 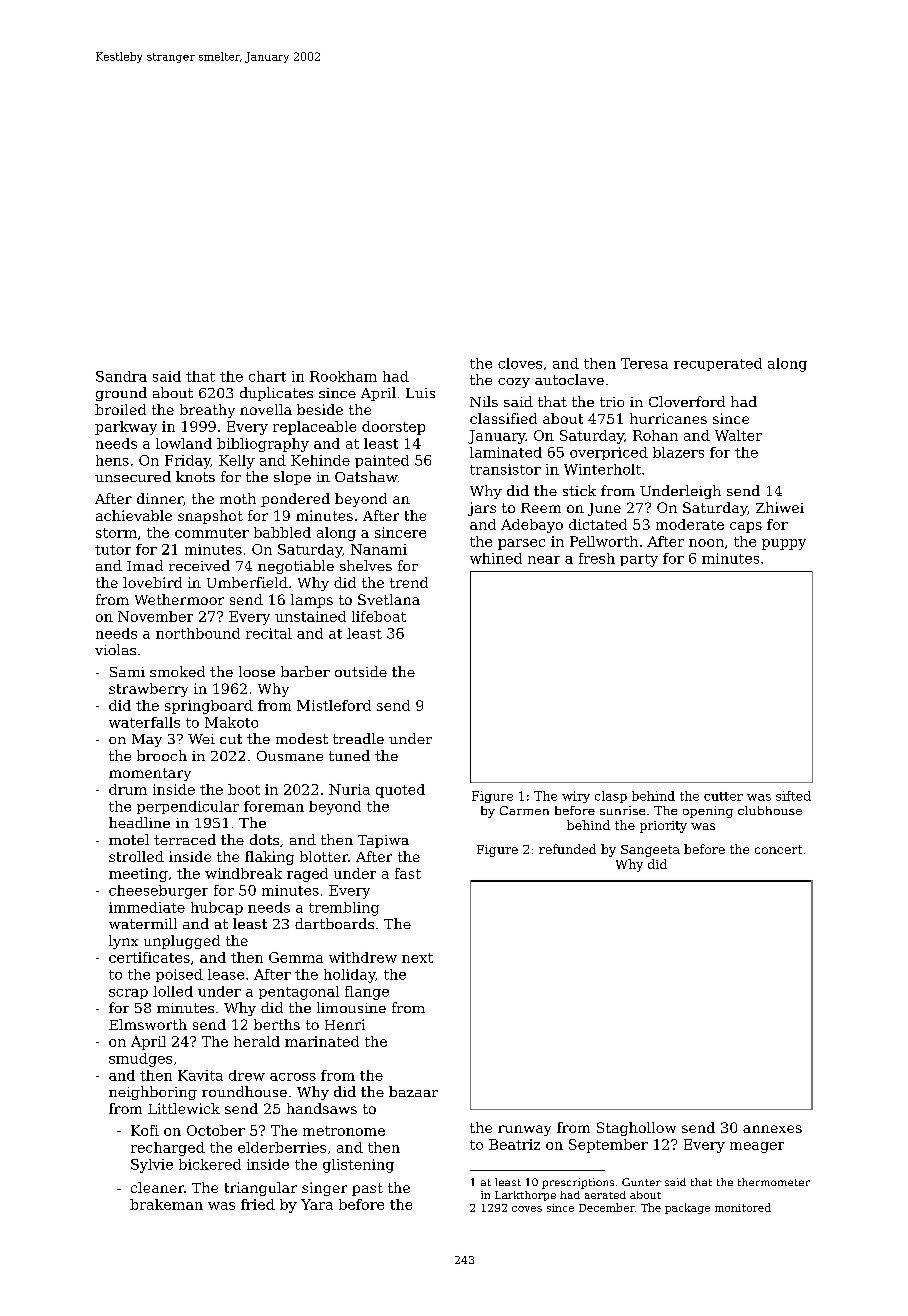 What do you see at coordinates (576, 797) in the screenshot?
I see `wiry` at bounding box center [576, 797].
